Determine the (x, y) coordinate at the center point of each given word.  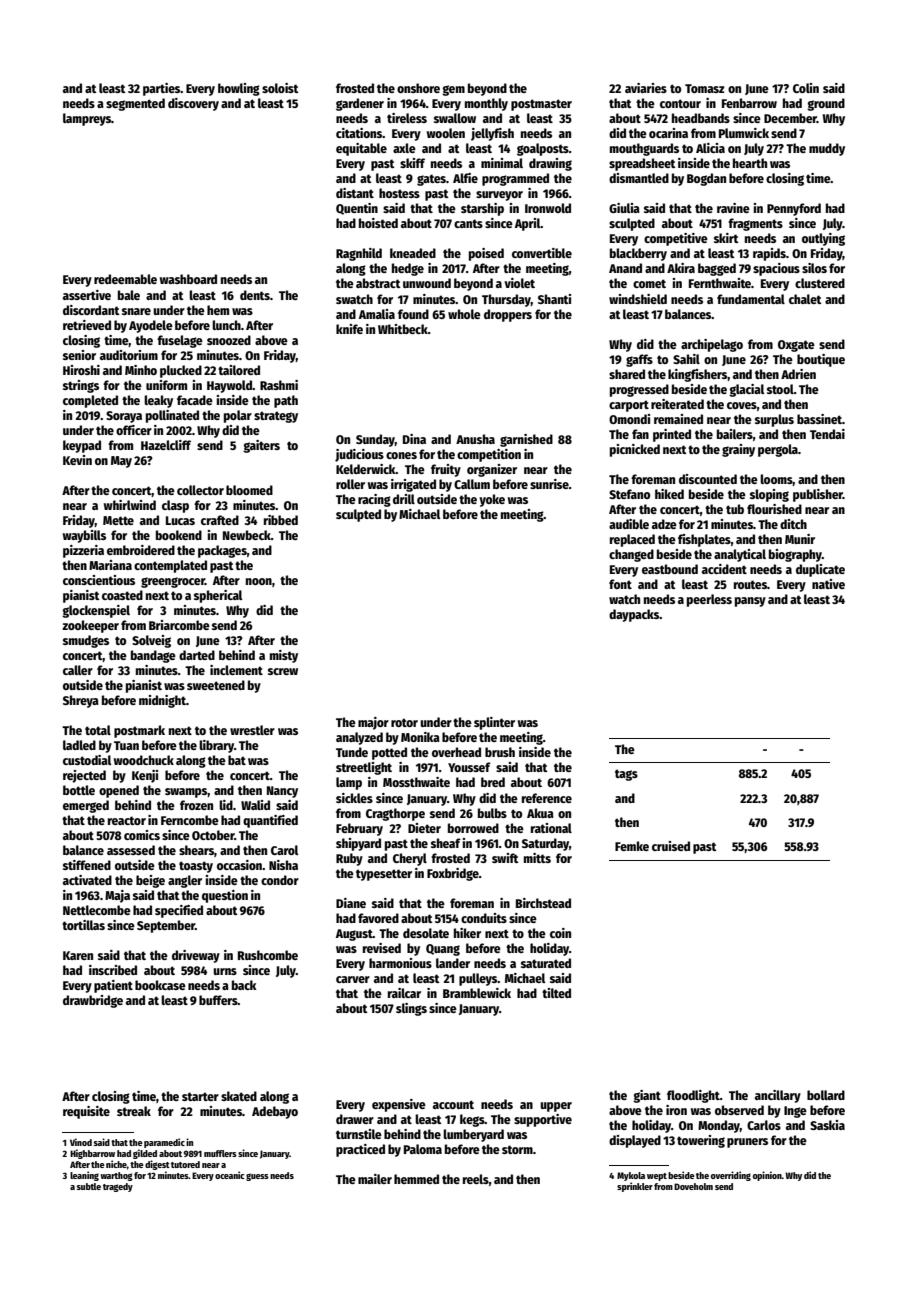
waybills (84, 536)
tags (626, 775)
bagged (717, 269)
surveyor (499, 196)
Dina (414, 439)
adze (664, 524)
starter (200, 1096)
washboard (188, 279)
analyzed (359, 738)
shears (196, 850)
